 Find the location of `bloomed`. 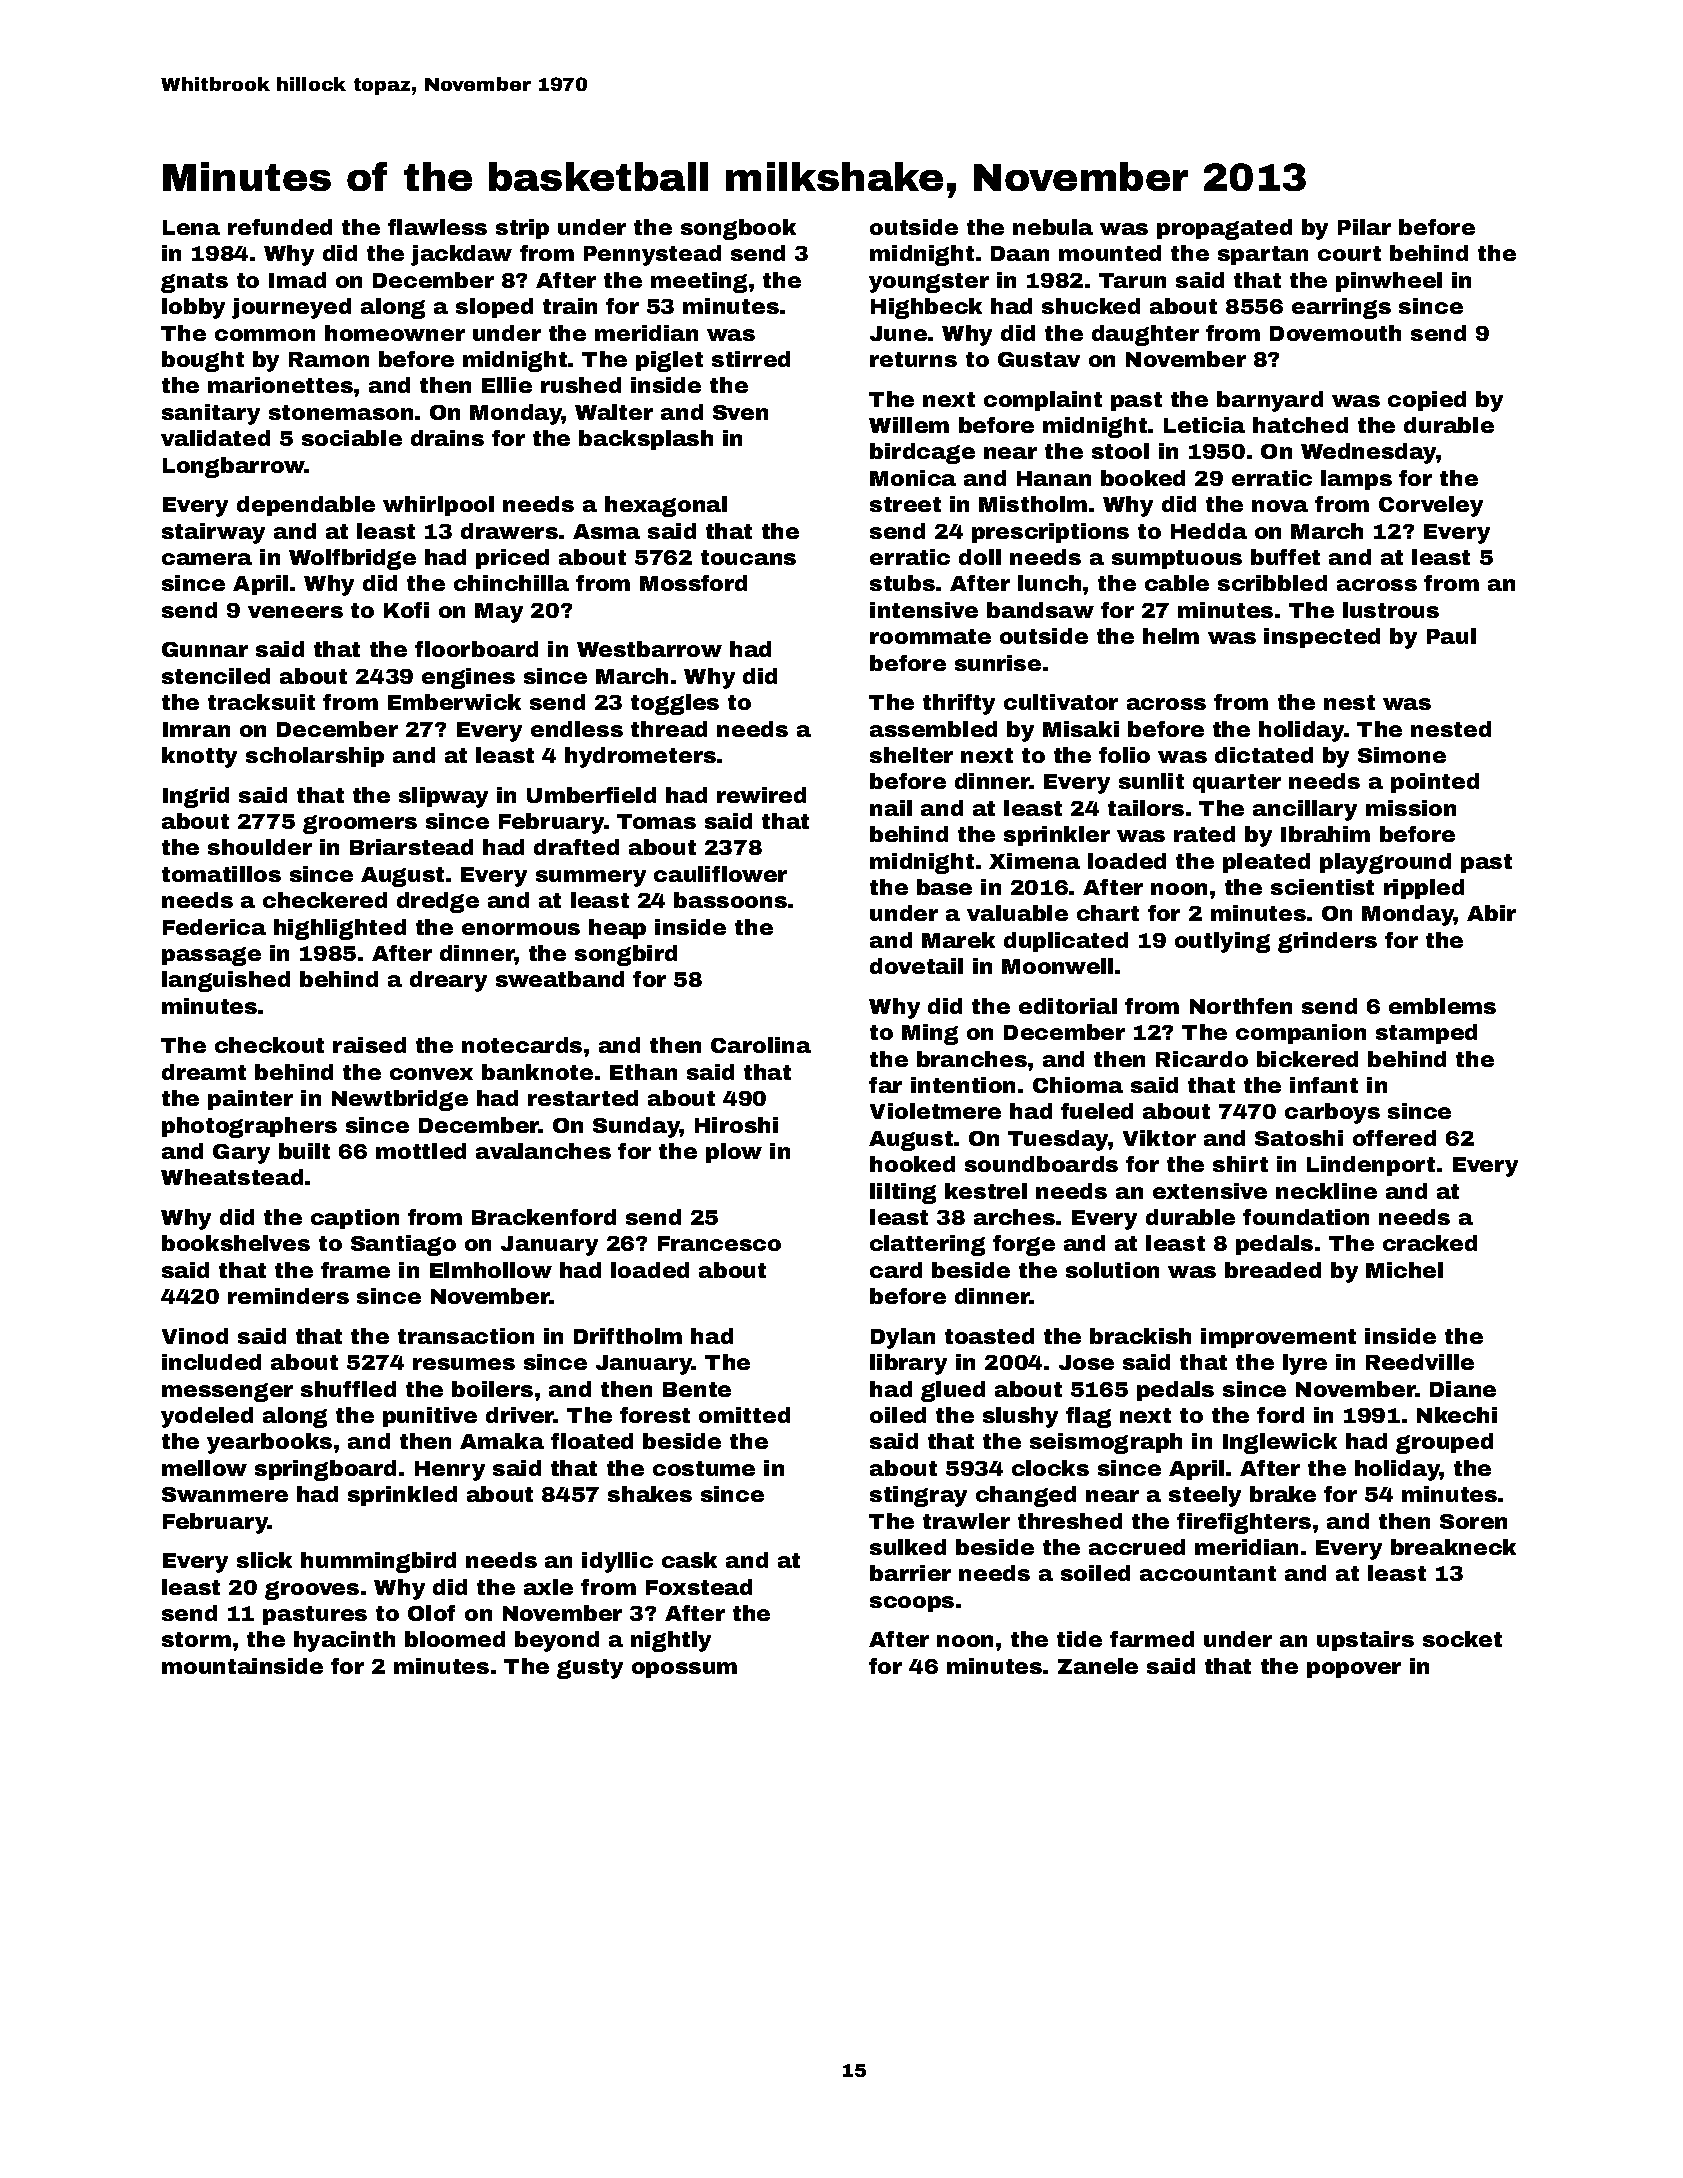

bloomed is located at coordinates (455, 1639).
